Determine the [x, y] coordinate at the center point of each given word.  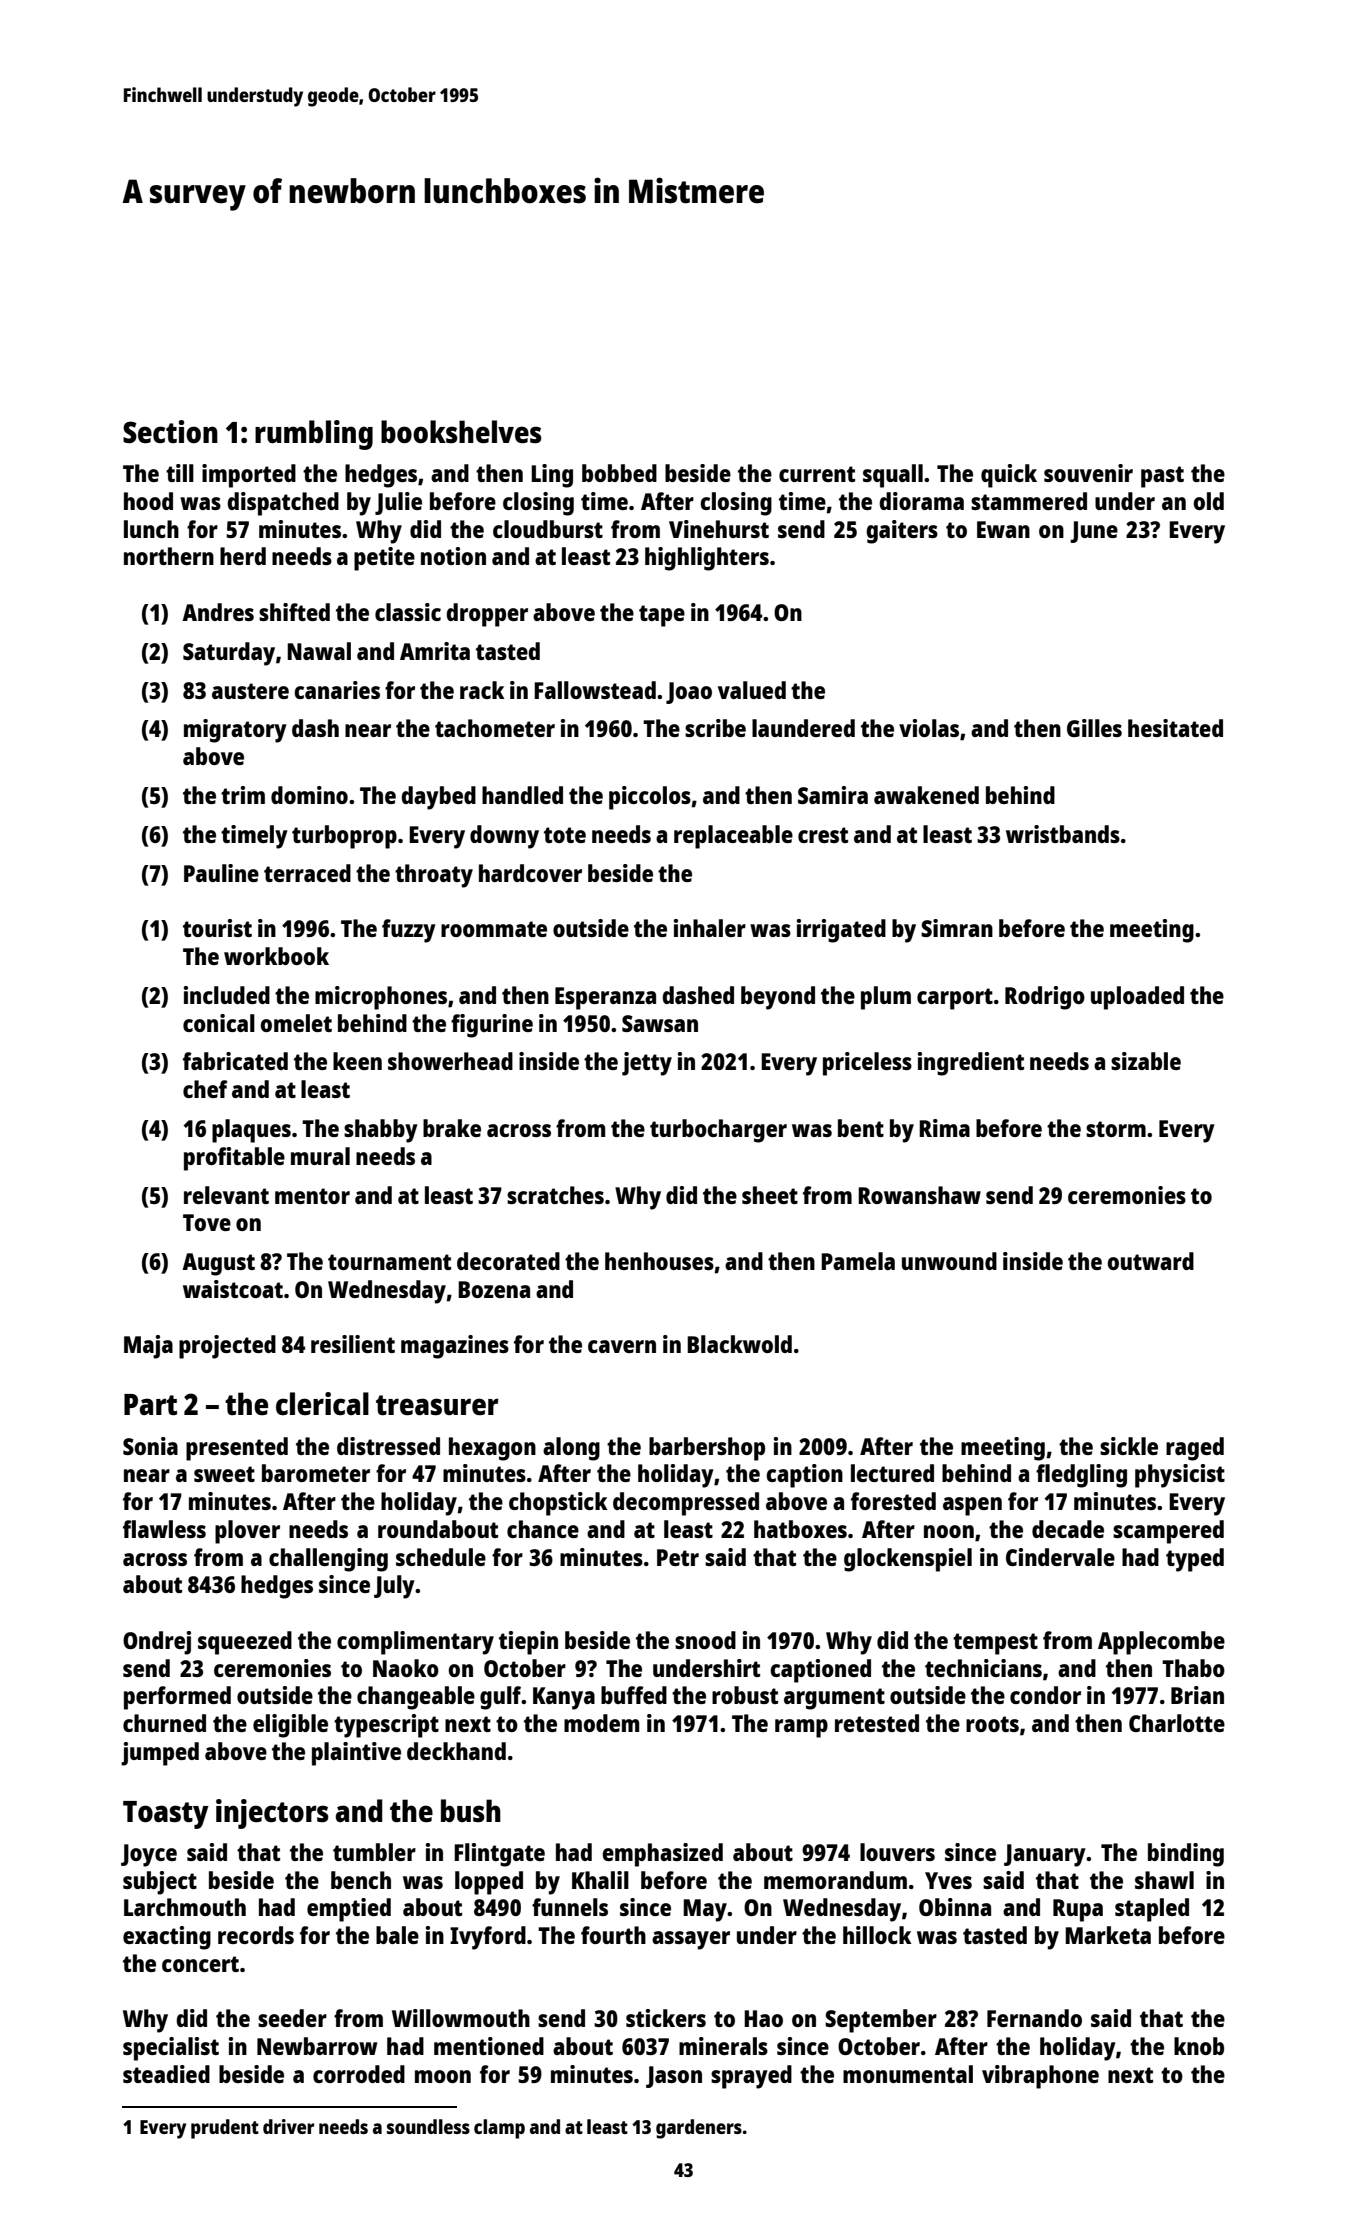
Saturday [229, 654]
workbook [276, 956]
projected [227, 1347]
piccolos [650, 798]
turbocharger [718, 1131]
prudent [225, 2129]
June [1094, 532]
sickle [1129, 1446]
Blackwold [739, 1344]
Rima [944, 1128]
